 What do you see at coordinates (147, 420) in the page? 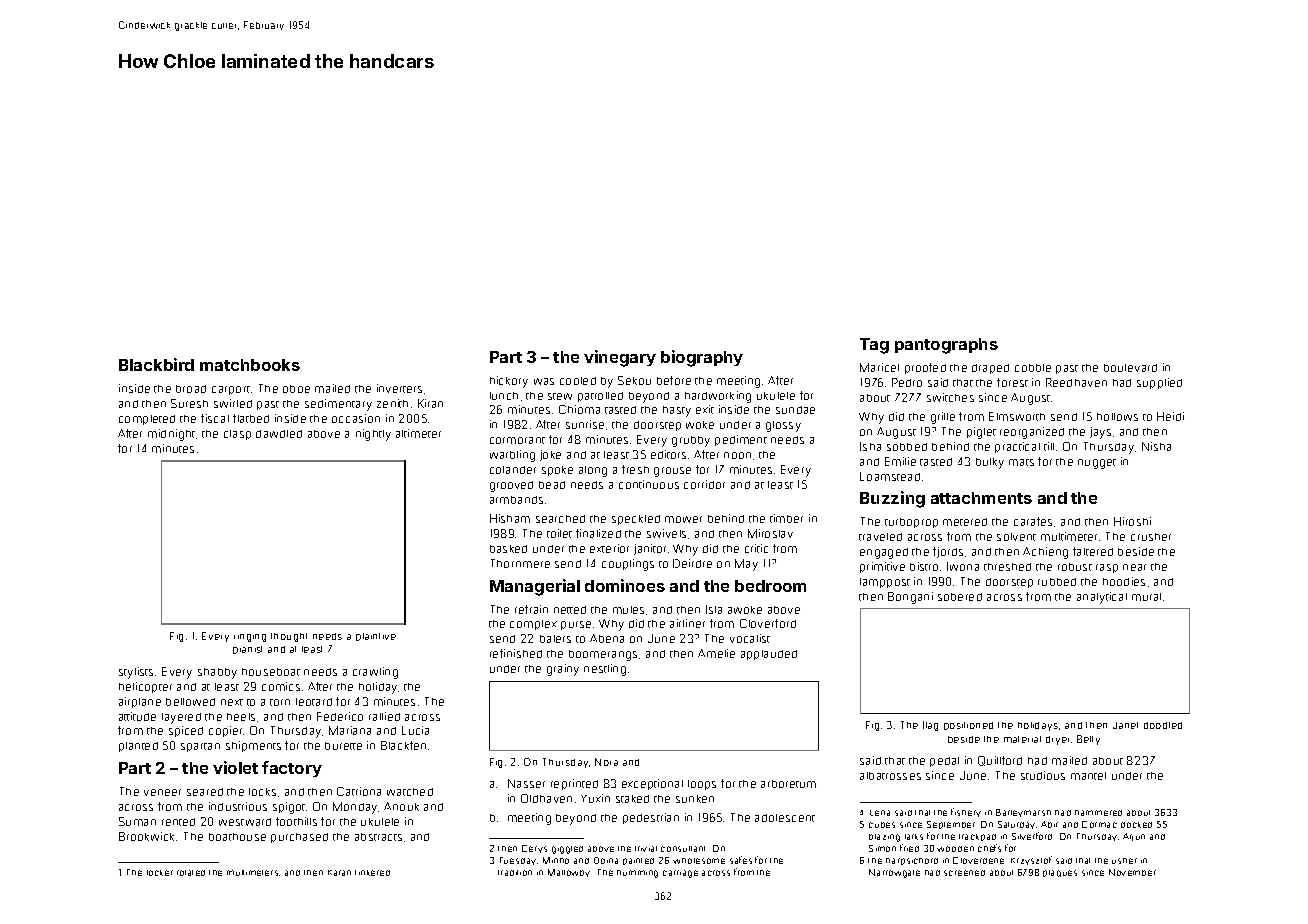
I see `completed` at bounding box center [147, 420].
